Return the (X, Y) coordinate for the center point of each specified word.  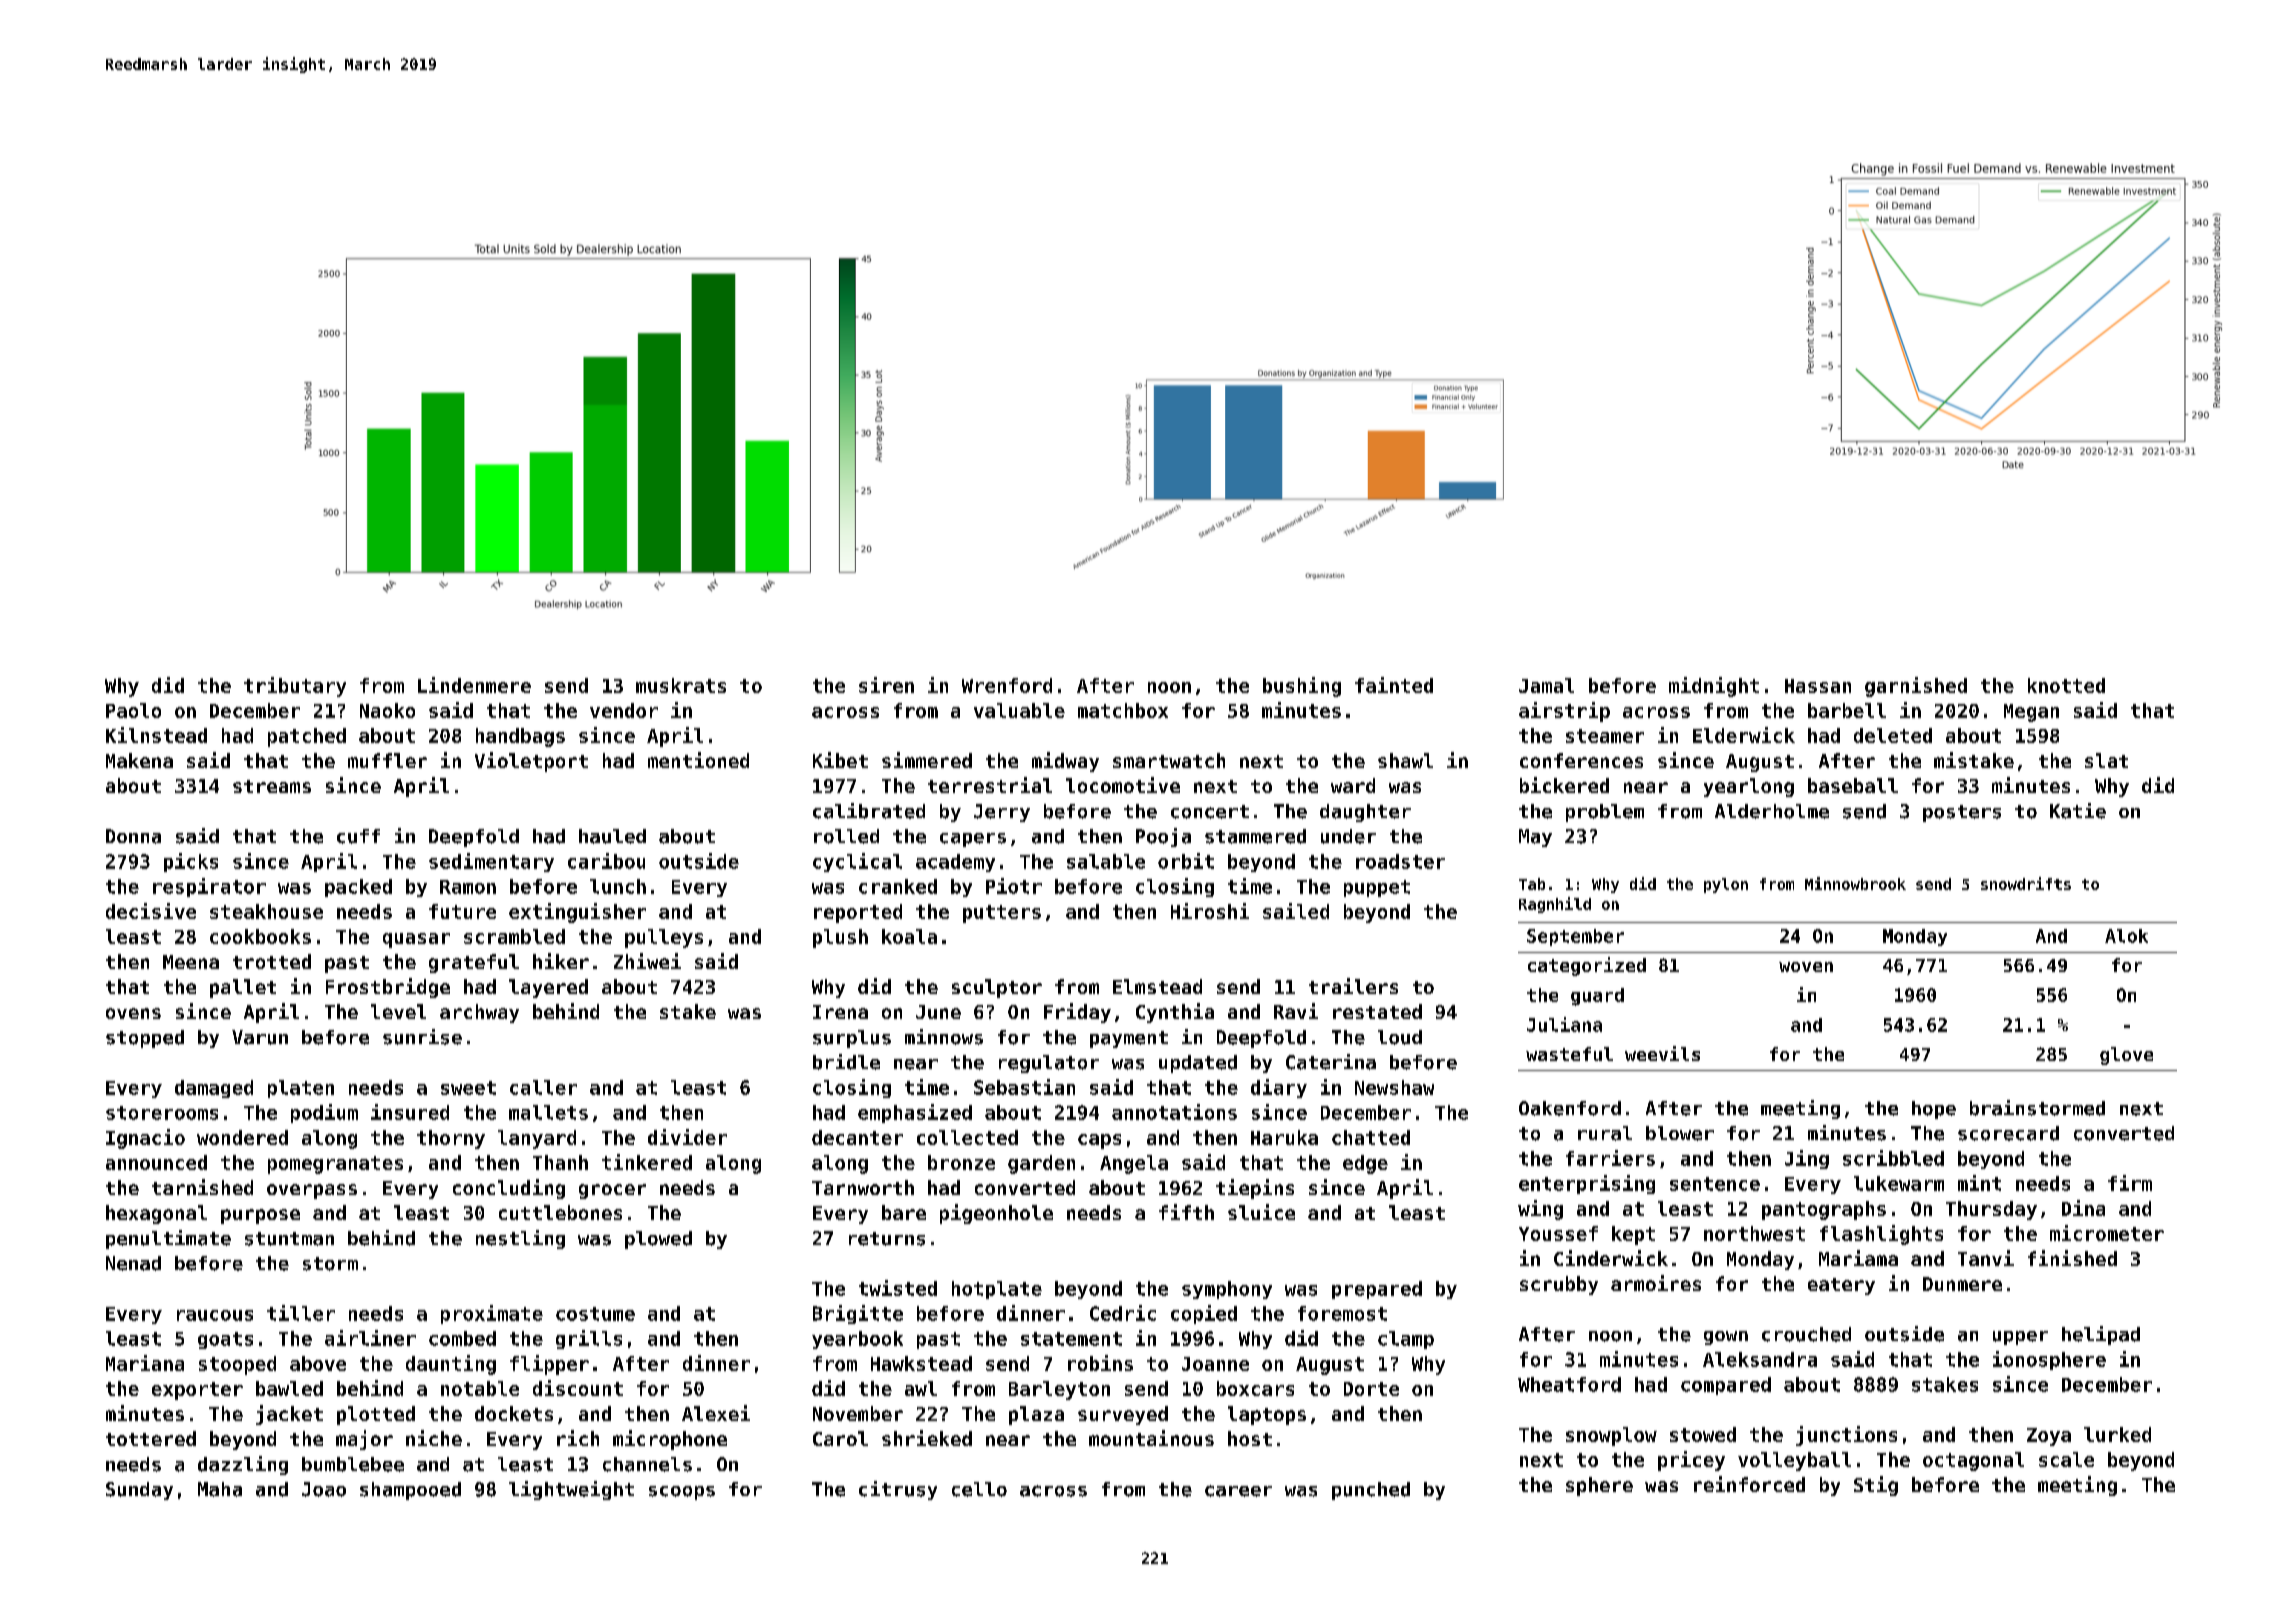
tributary (295, 687)
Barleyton (1059, 1390)
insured (410, 1112)
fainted (1394, 685)
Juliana (1564, 1024)
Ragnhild (1555, 905)
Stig (1876, 1486)
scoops (682, 1493)
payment (1129, 1039)
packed (358, 888)
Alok (2126, 936)
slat (2106, 760)
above (318, 1363)
